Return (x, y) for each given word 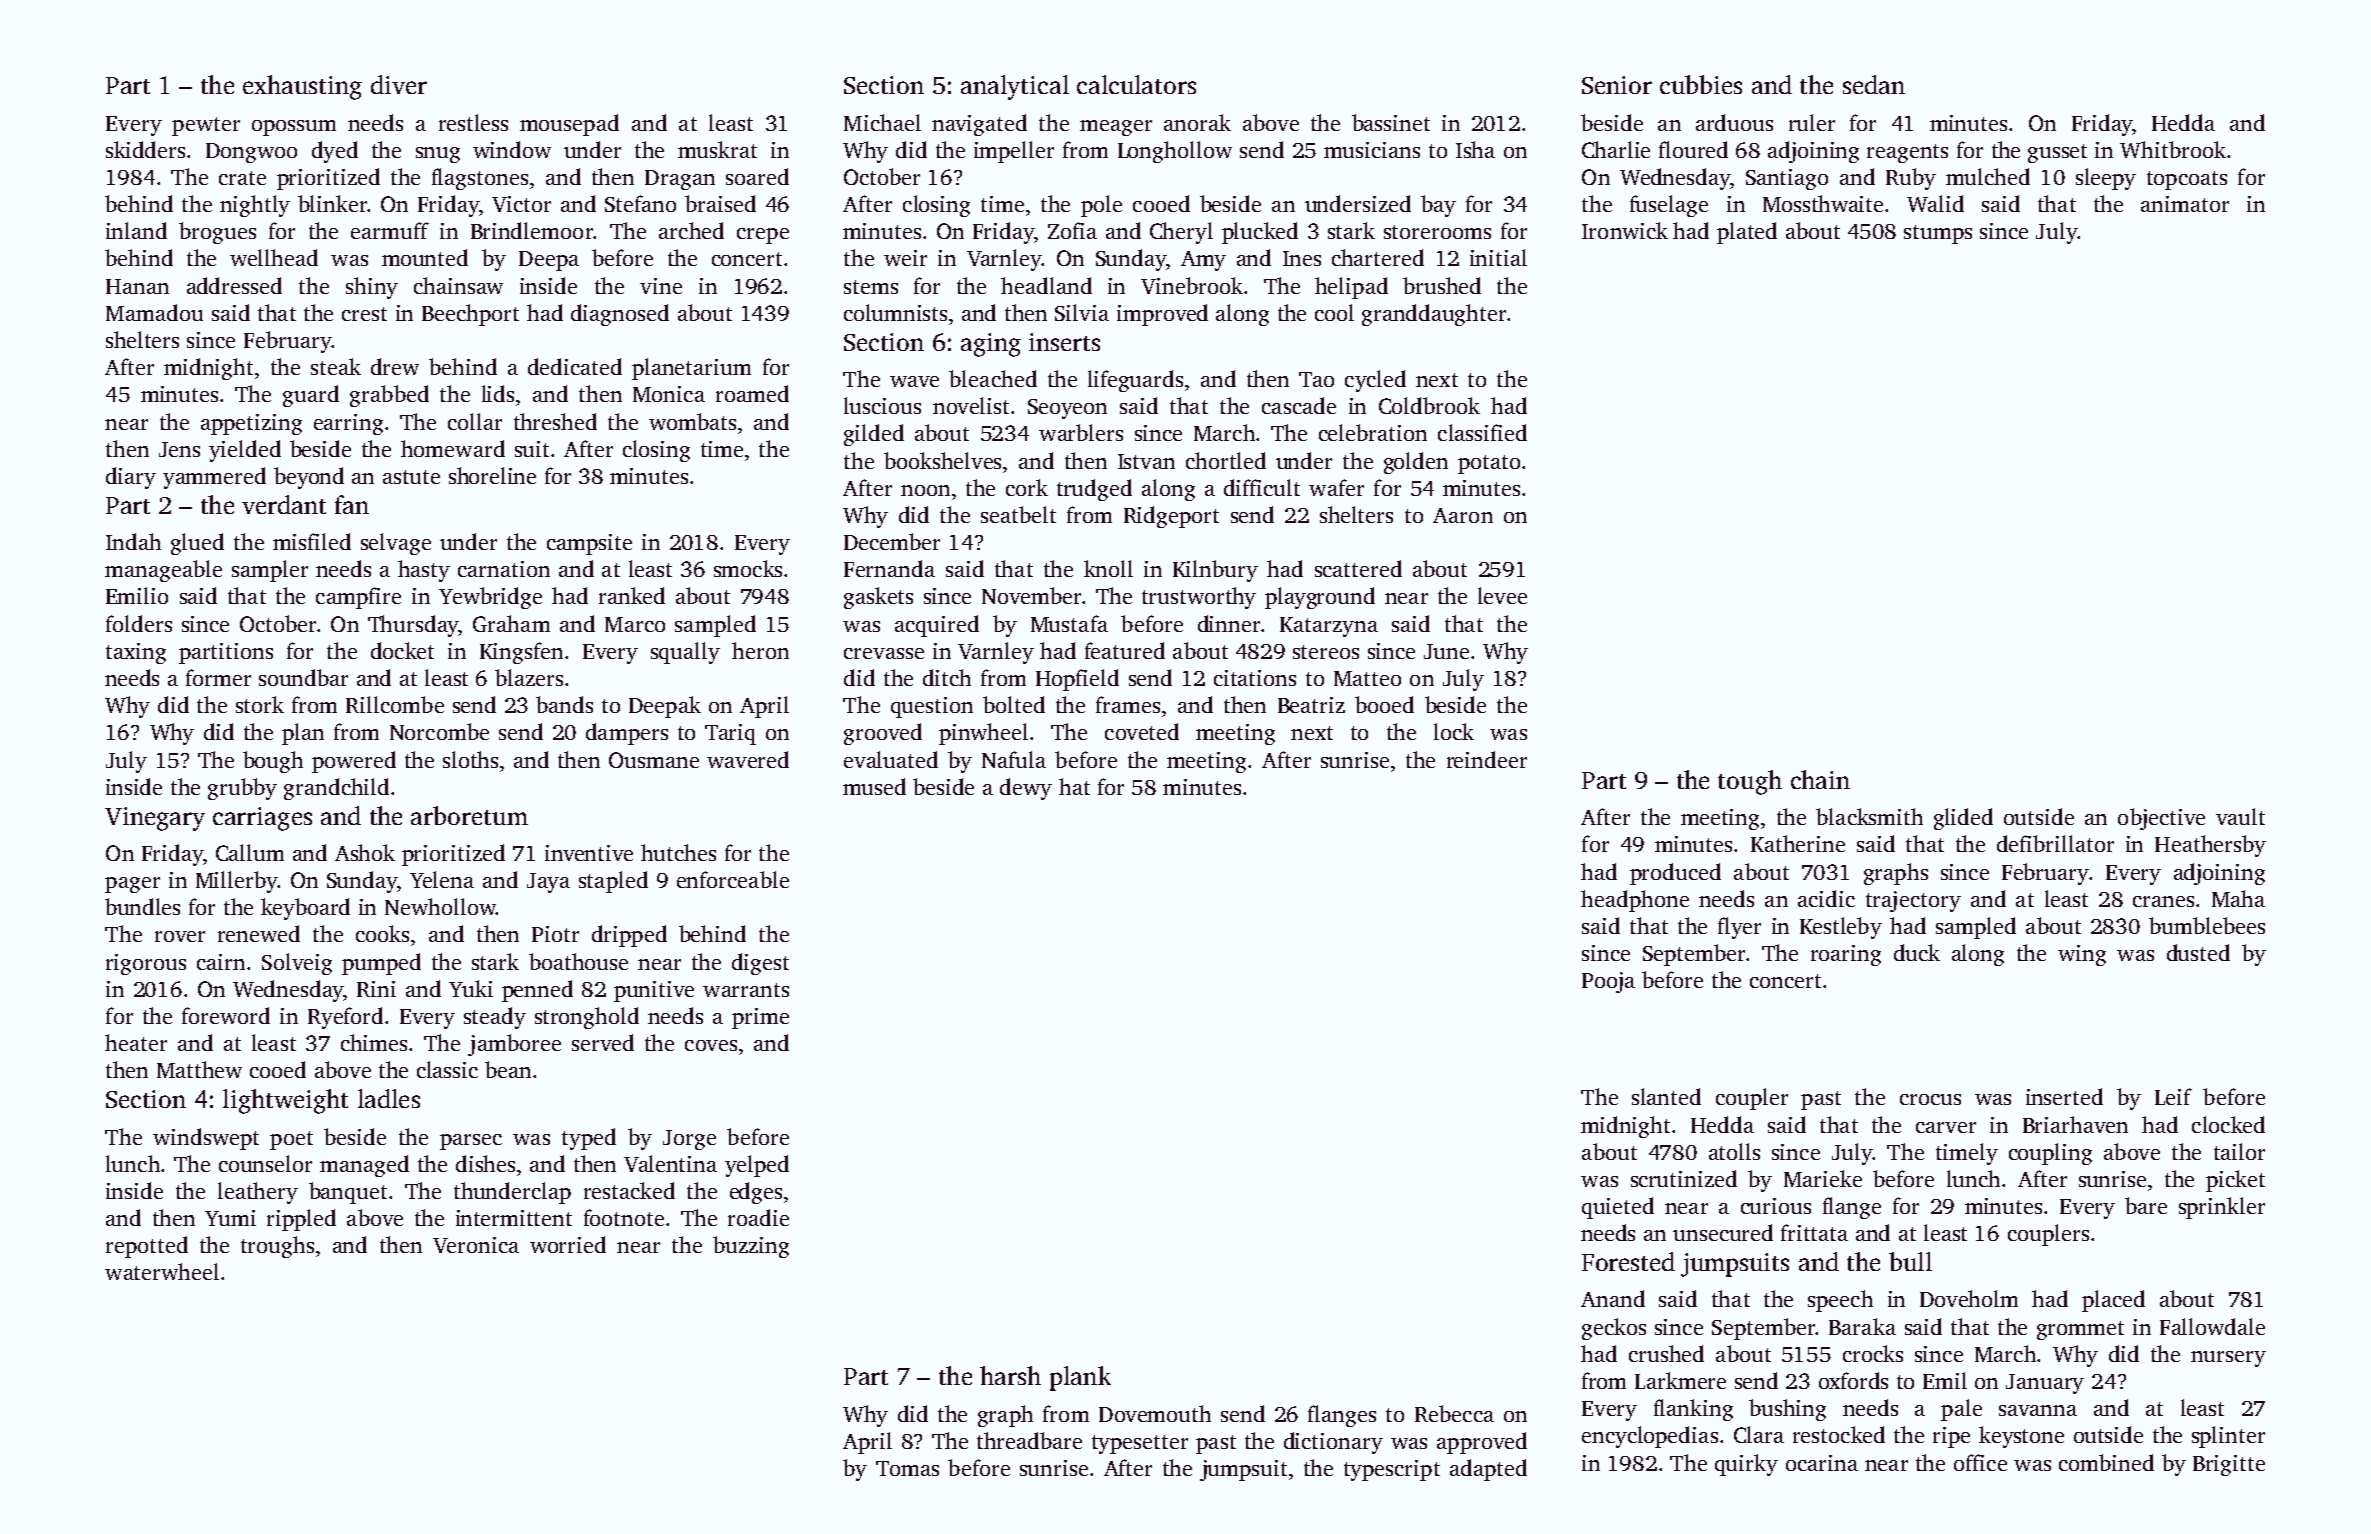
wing (2082, 955)
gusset (2057, 153)
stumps (1938, 234)
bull (1910, 1261)
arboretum (469, 815)
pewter (206, 126)
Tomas (907, 1468)
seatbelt (1018, 514)
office (1980, 1462)
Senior (1617, 85)
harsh (1010, 1375)
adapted (1488, 1470)
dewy (1026, 789)
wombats (692, 421)
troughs (277, 1247)
